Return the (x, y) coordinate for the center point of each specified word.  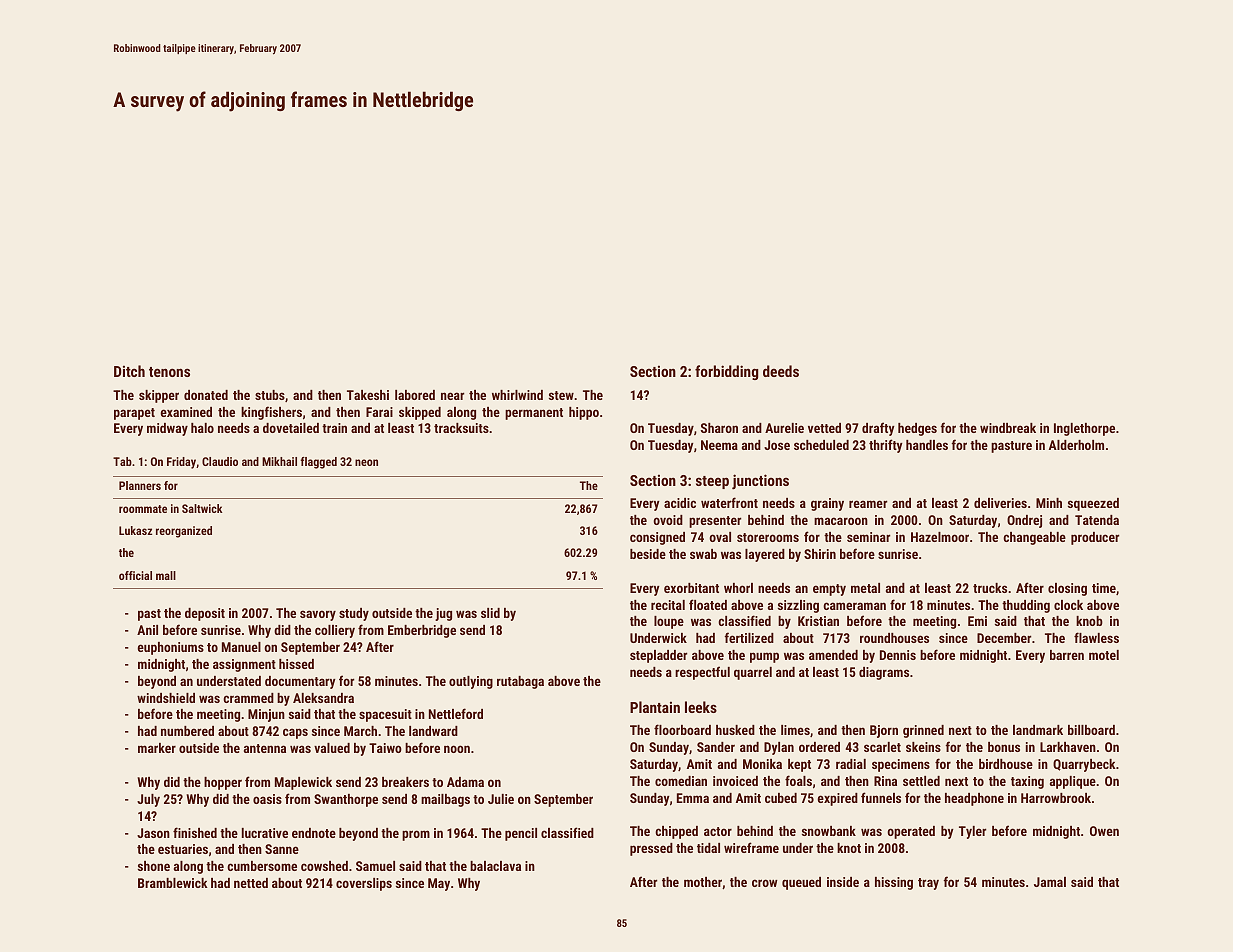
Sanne (282, 849)
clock (1068, 605)
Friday (181, 463)
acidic (680, 503)
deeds (781, 371)
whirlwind (517, 395)
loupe (669, 622)
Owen (1104, 831)
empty (829, 590)
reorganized (184, 532)
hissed (296, 664)
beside (648, 554)
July (148, 800)
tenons (169, 372)
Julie (501, 799)
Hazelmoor (940, 537)
